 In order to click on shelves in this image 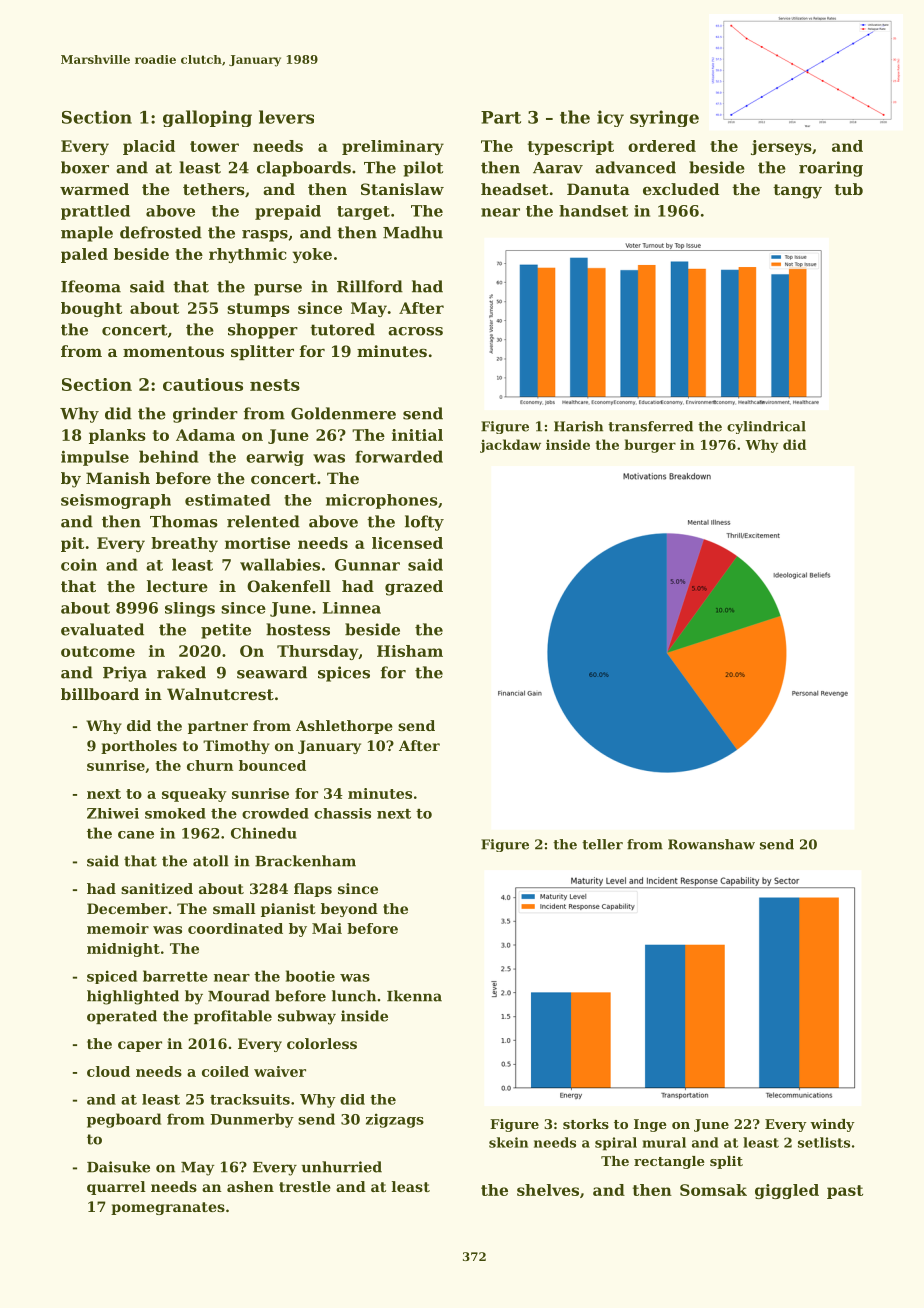, I will do `click(548, 1190)`.
